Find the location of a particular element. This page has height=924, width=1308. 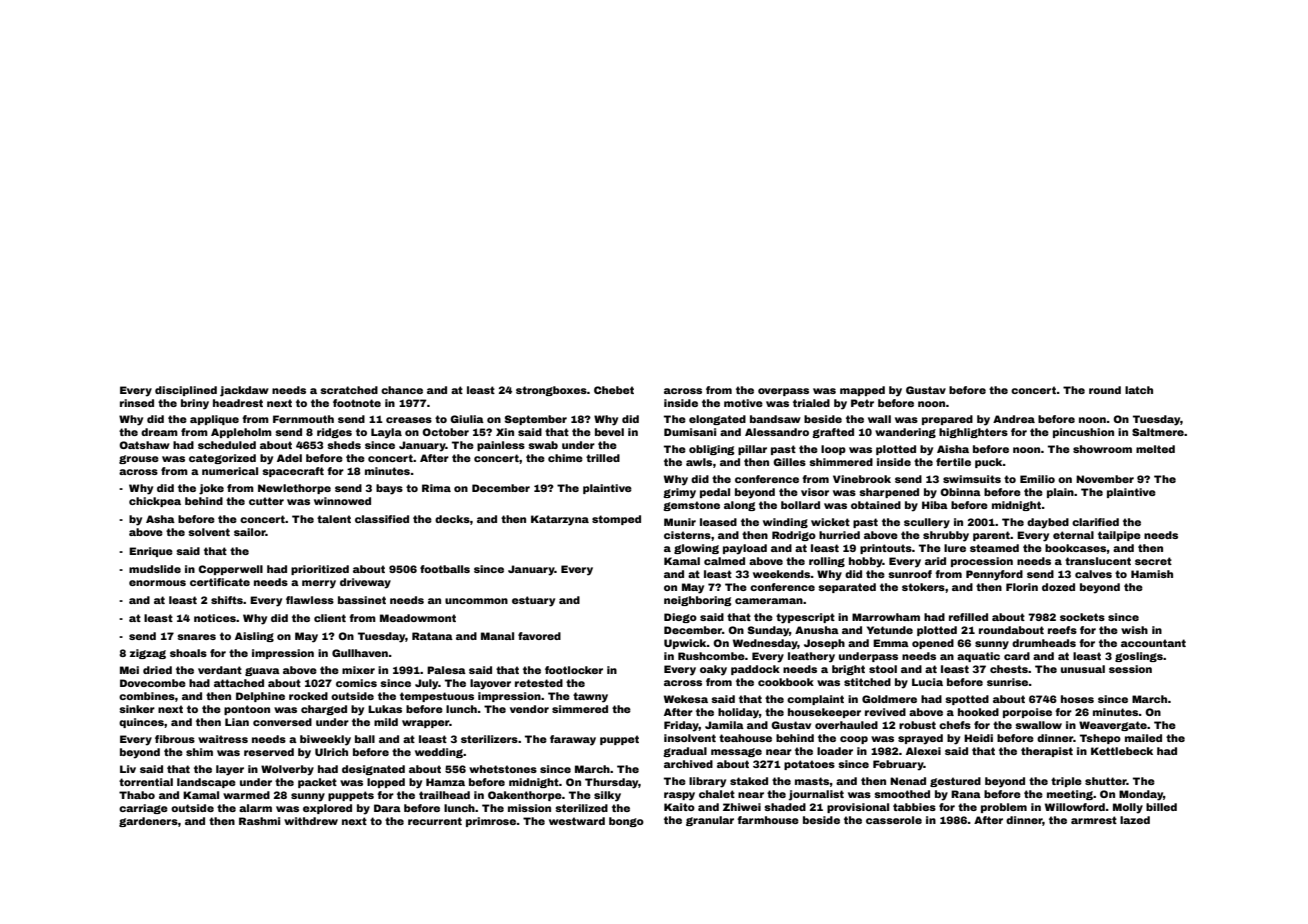

scullery is located at coordinates (927, 523).
